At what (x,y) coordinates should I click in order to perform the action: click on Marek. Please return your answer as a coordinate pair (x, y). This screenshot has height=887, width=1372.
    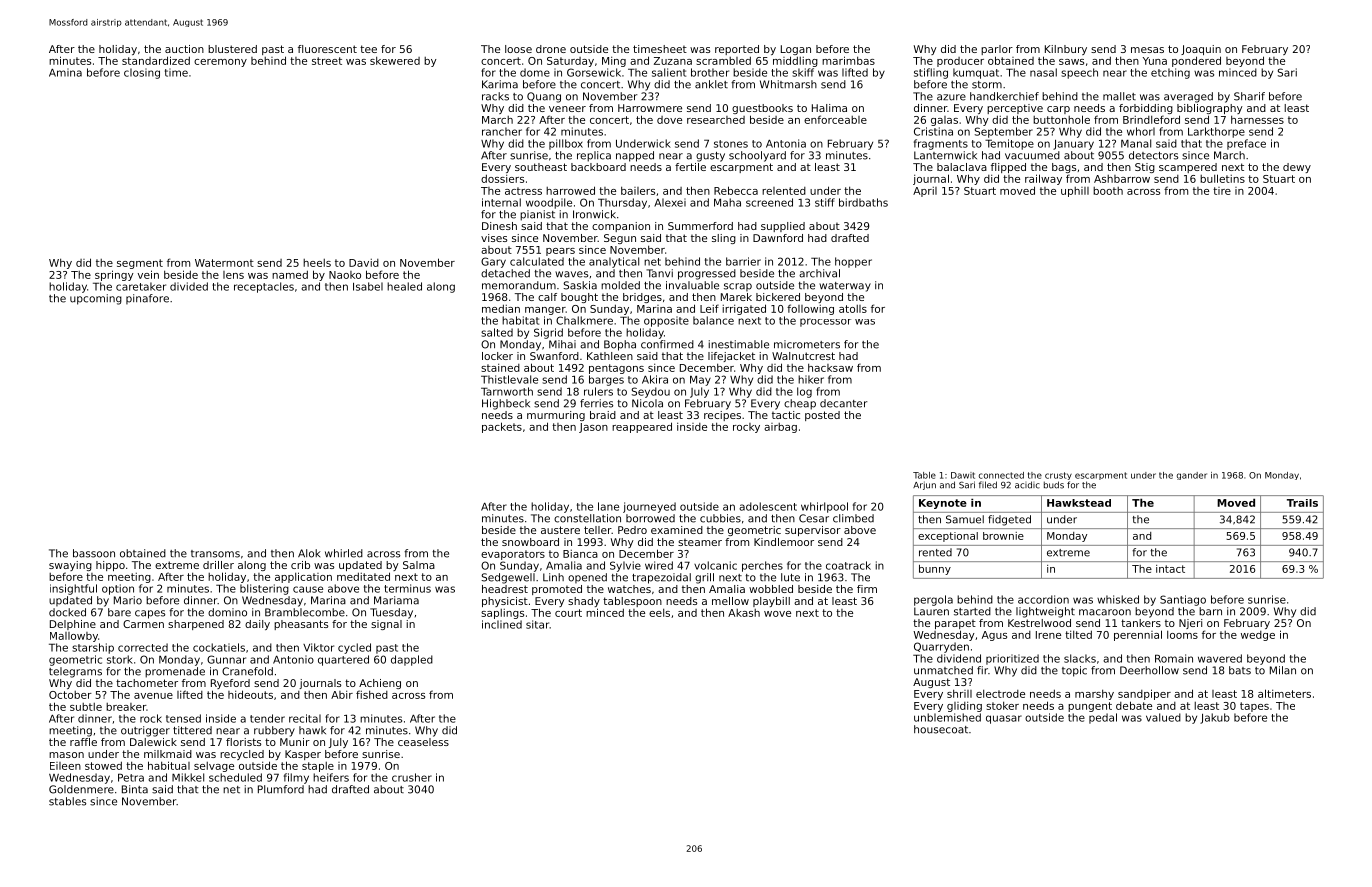
    Looking at the image, I should click on (736, 297).
